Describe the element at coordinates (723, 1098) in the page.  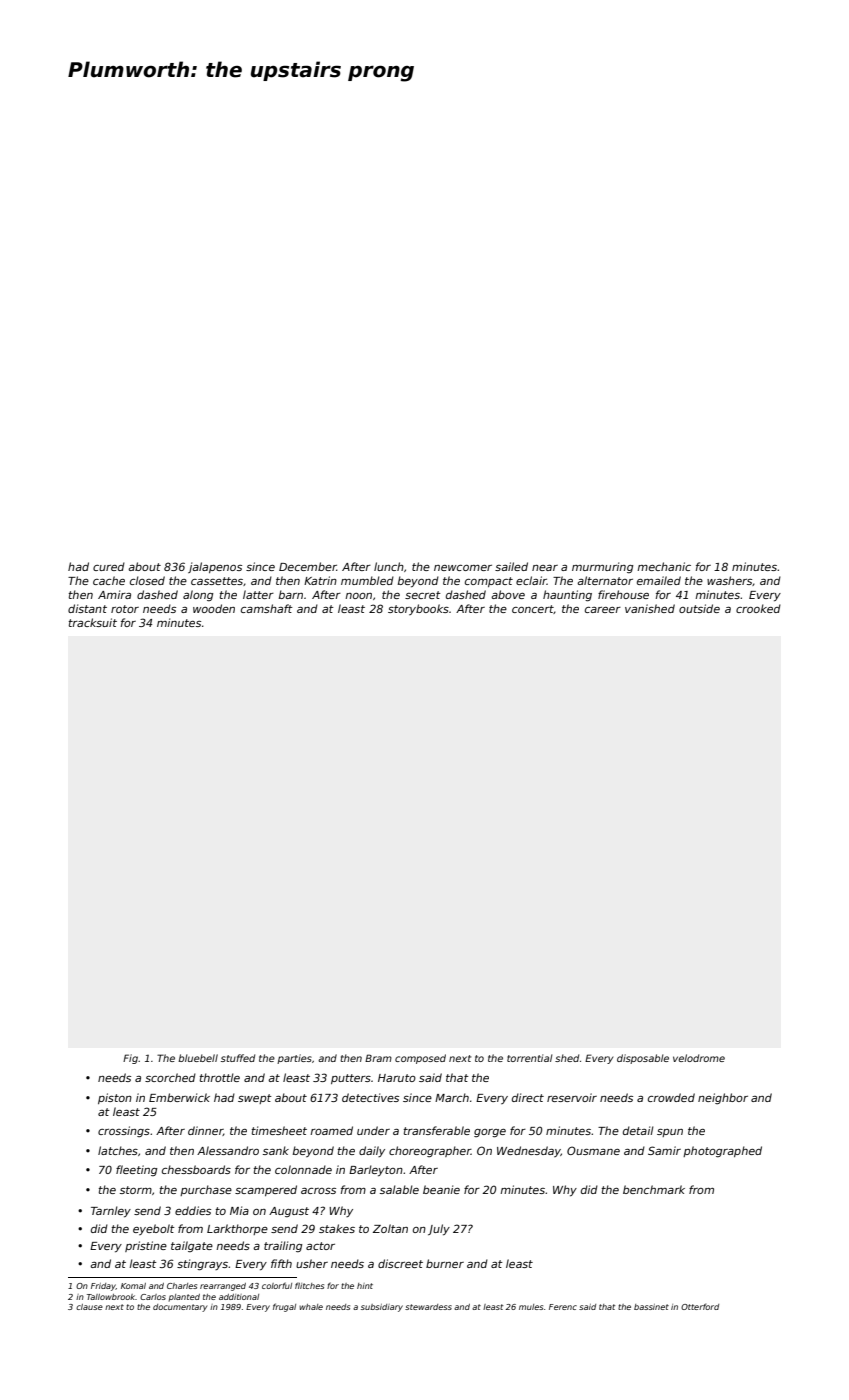
I see `neighbor` at that location.
